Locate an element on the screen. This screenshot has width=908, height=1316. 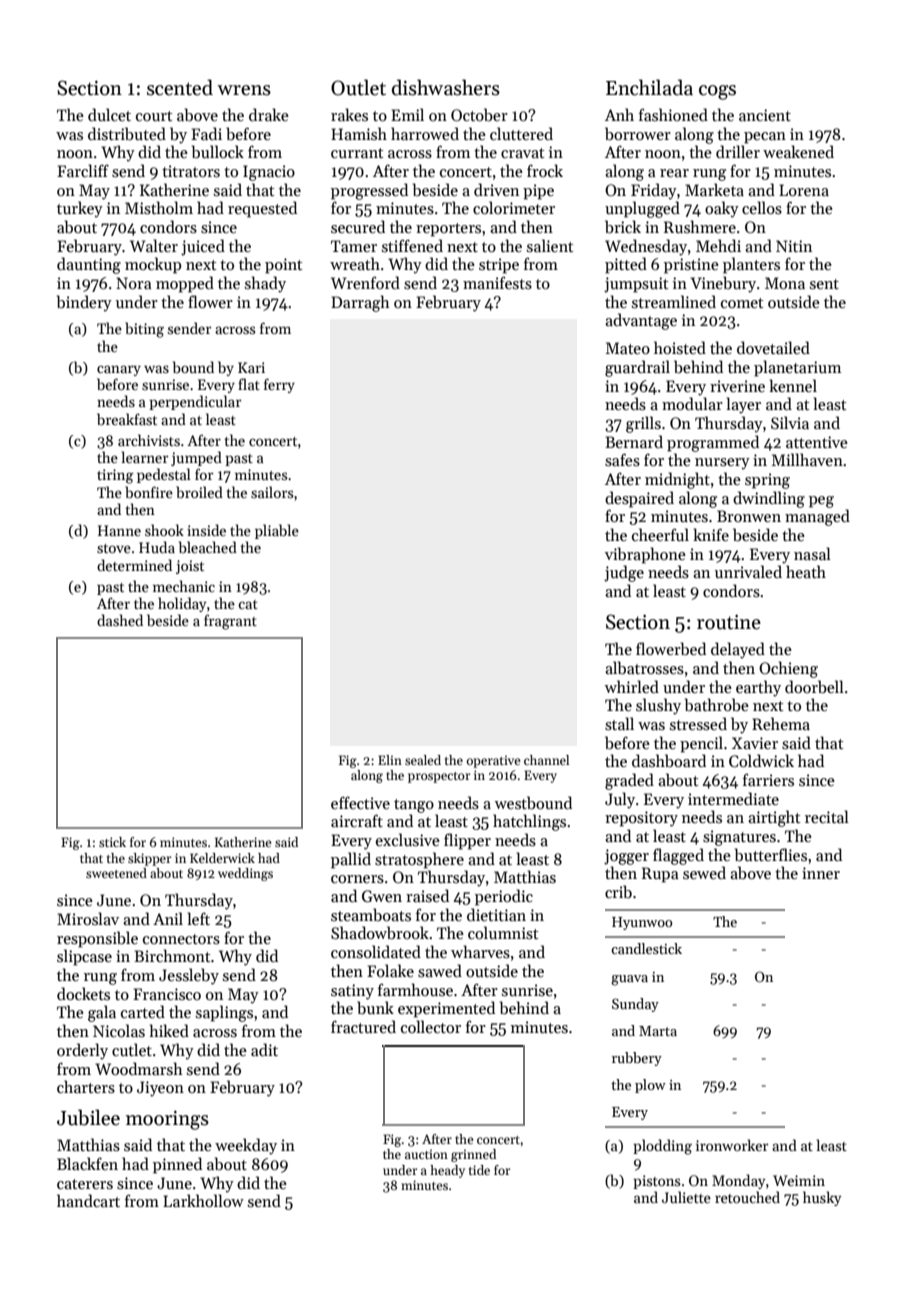
modular is located at coordinates (692, 403).
